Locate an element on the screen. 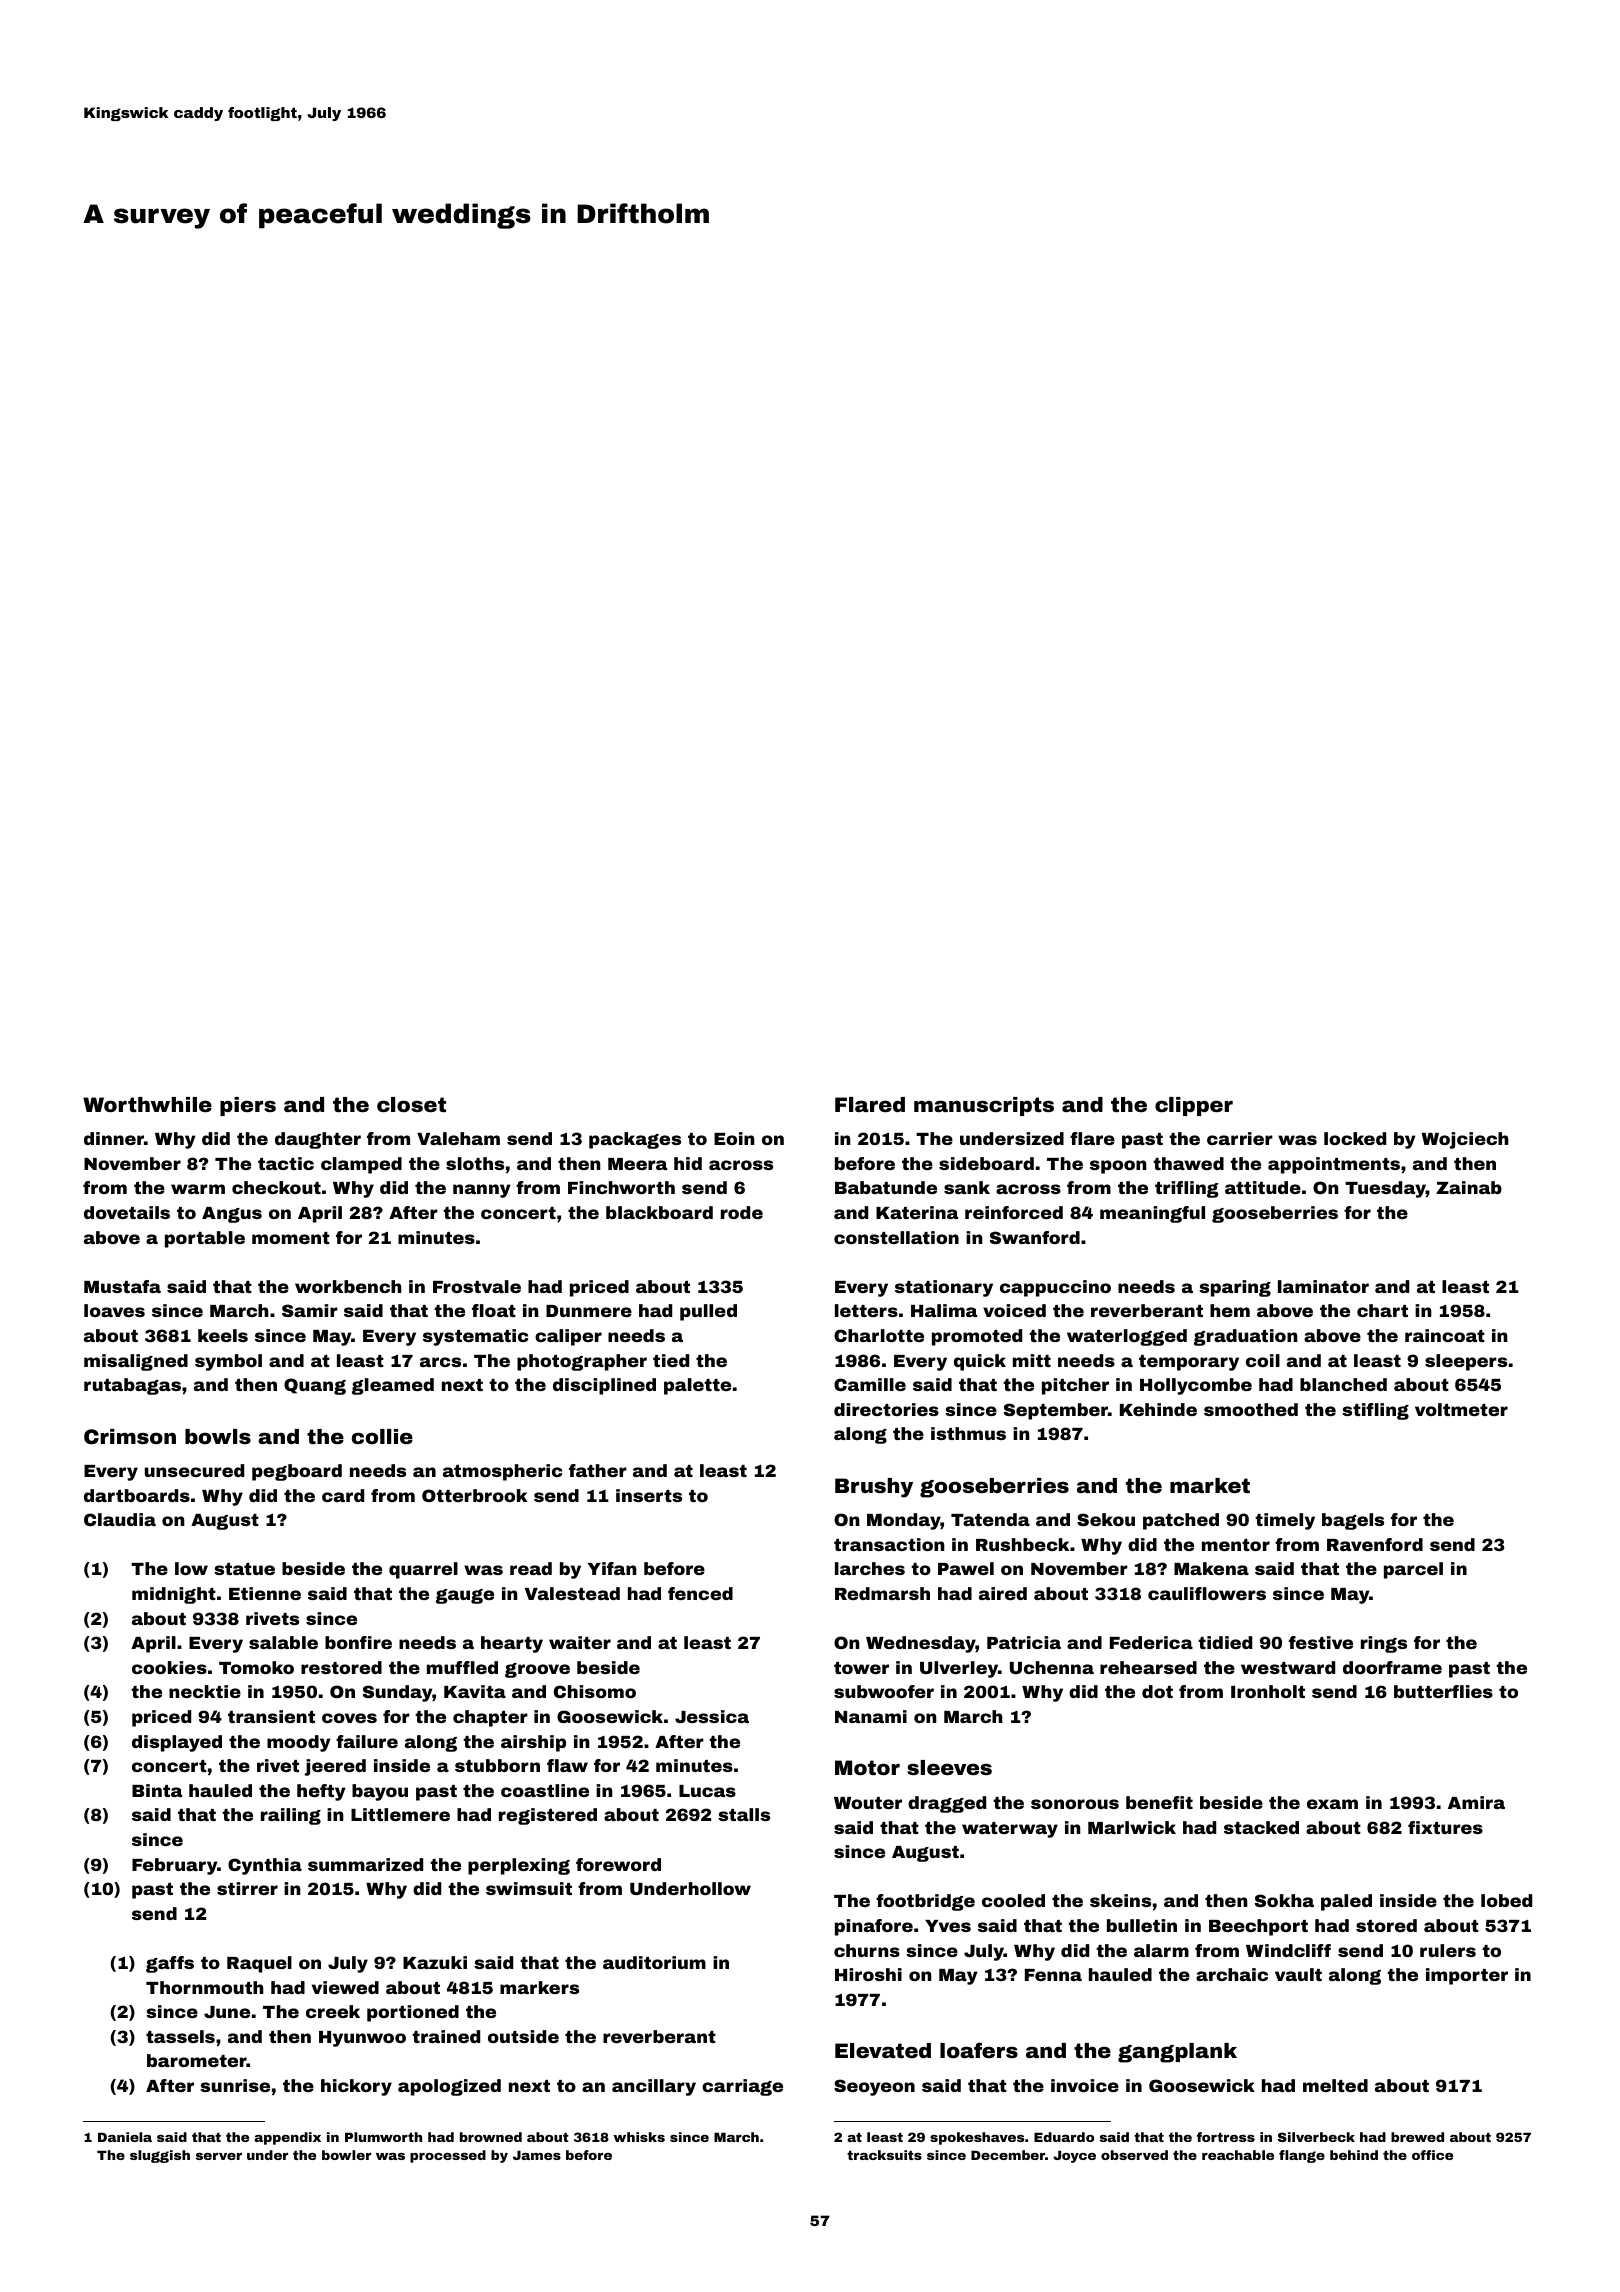  butterflies is located at coordinates (1443, 1691).
